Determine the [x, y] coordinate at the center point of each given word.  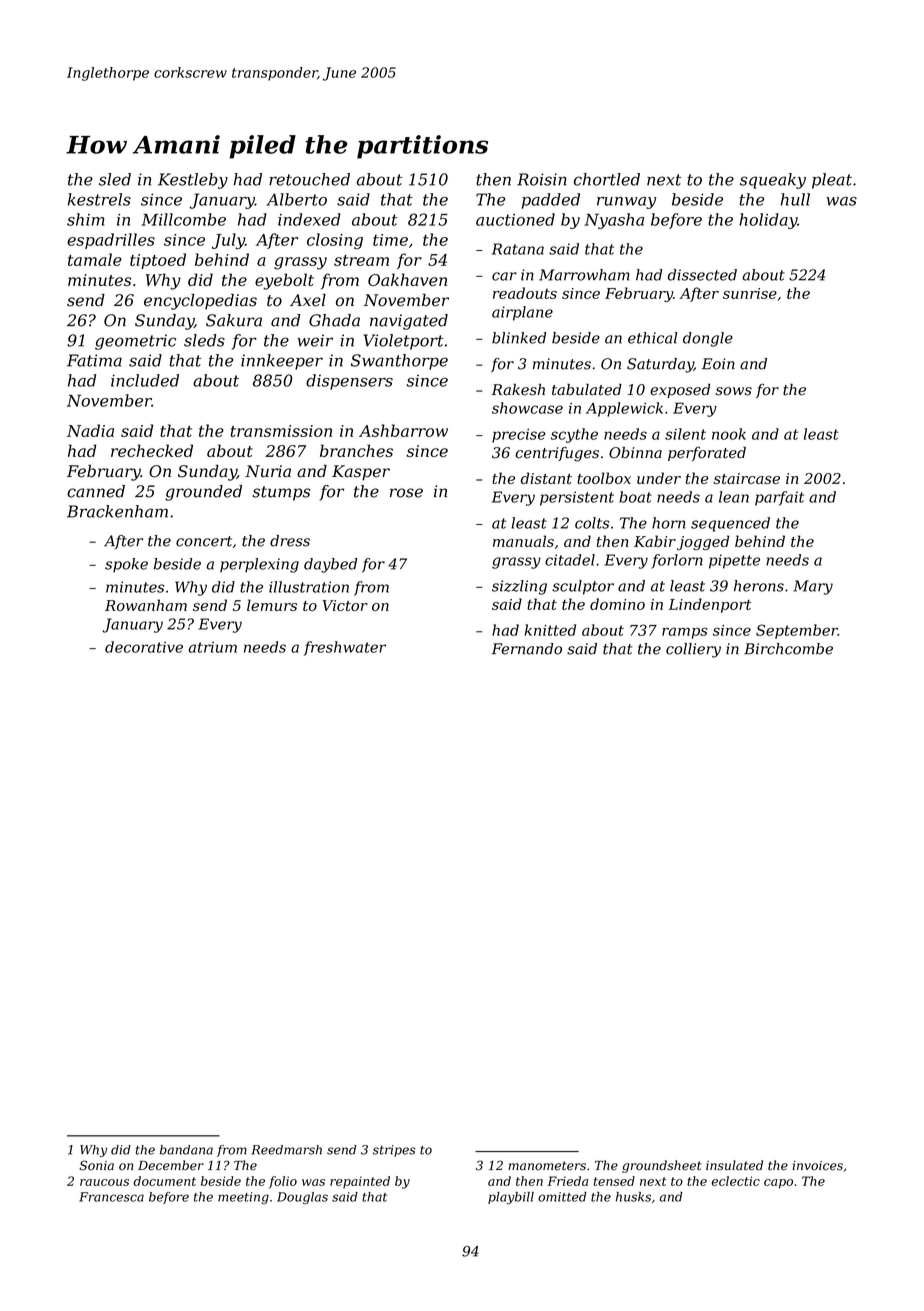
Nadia [90, 430]
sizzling [519, 587]
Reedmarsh [286, 1150]
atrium [212, 647]
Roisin [542, 179]
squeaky [773, 181]
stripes [394, 1151]
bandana [186, 1150]
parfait [779, 498]
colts [592, 523]
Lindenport [709, 605]
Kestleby [193, 181]
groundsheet [662, 1166]
